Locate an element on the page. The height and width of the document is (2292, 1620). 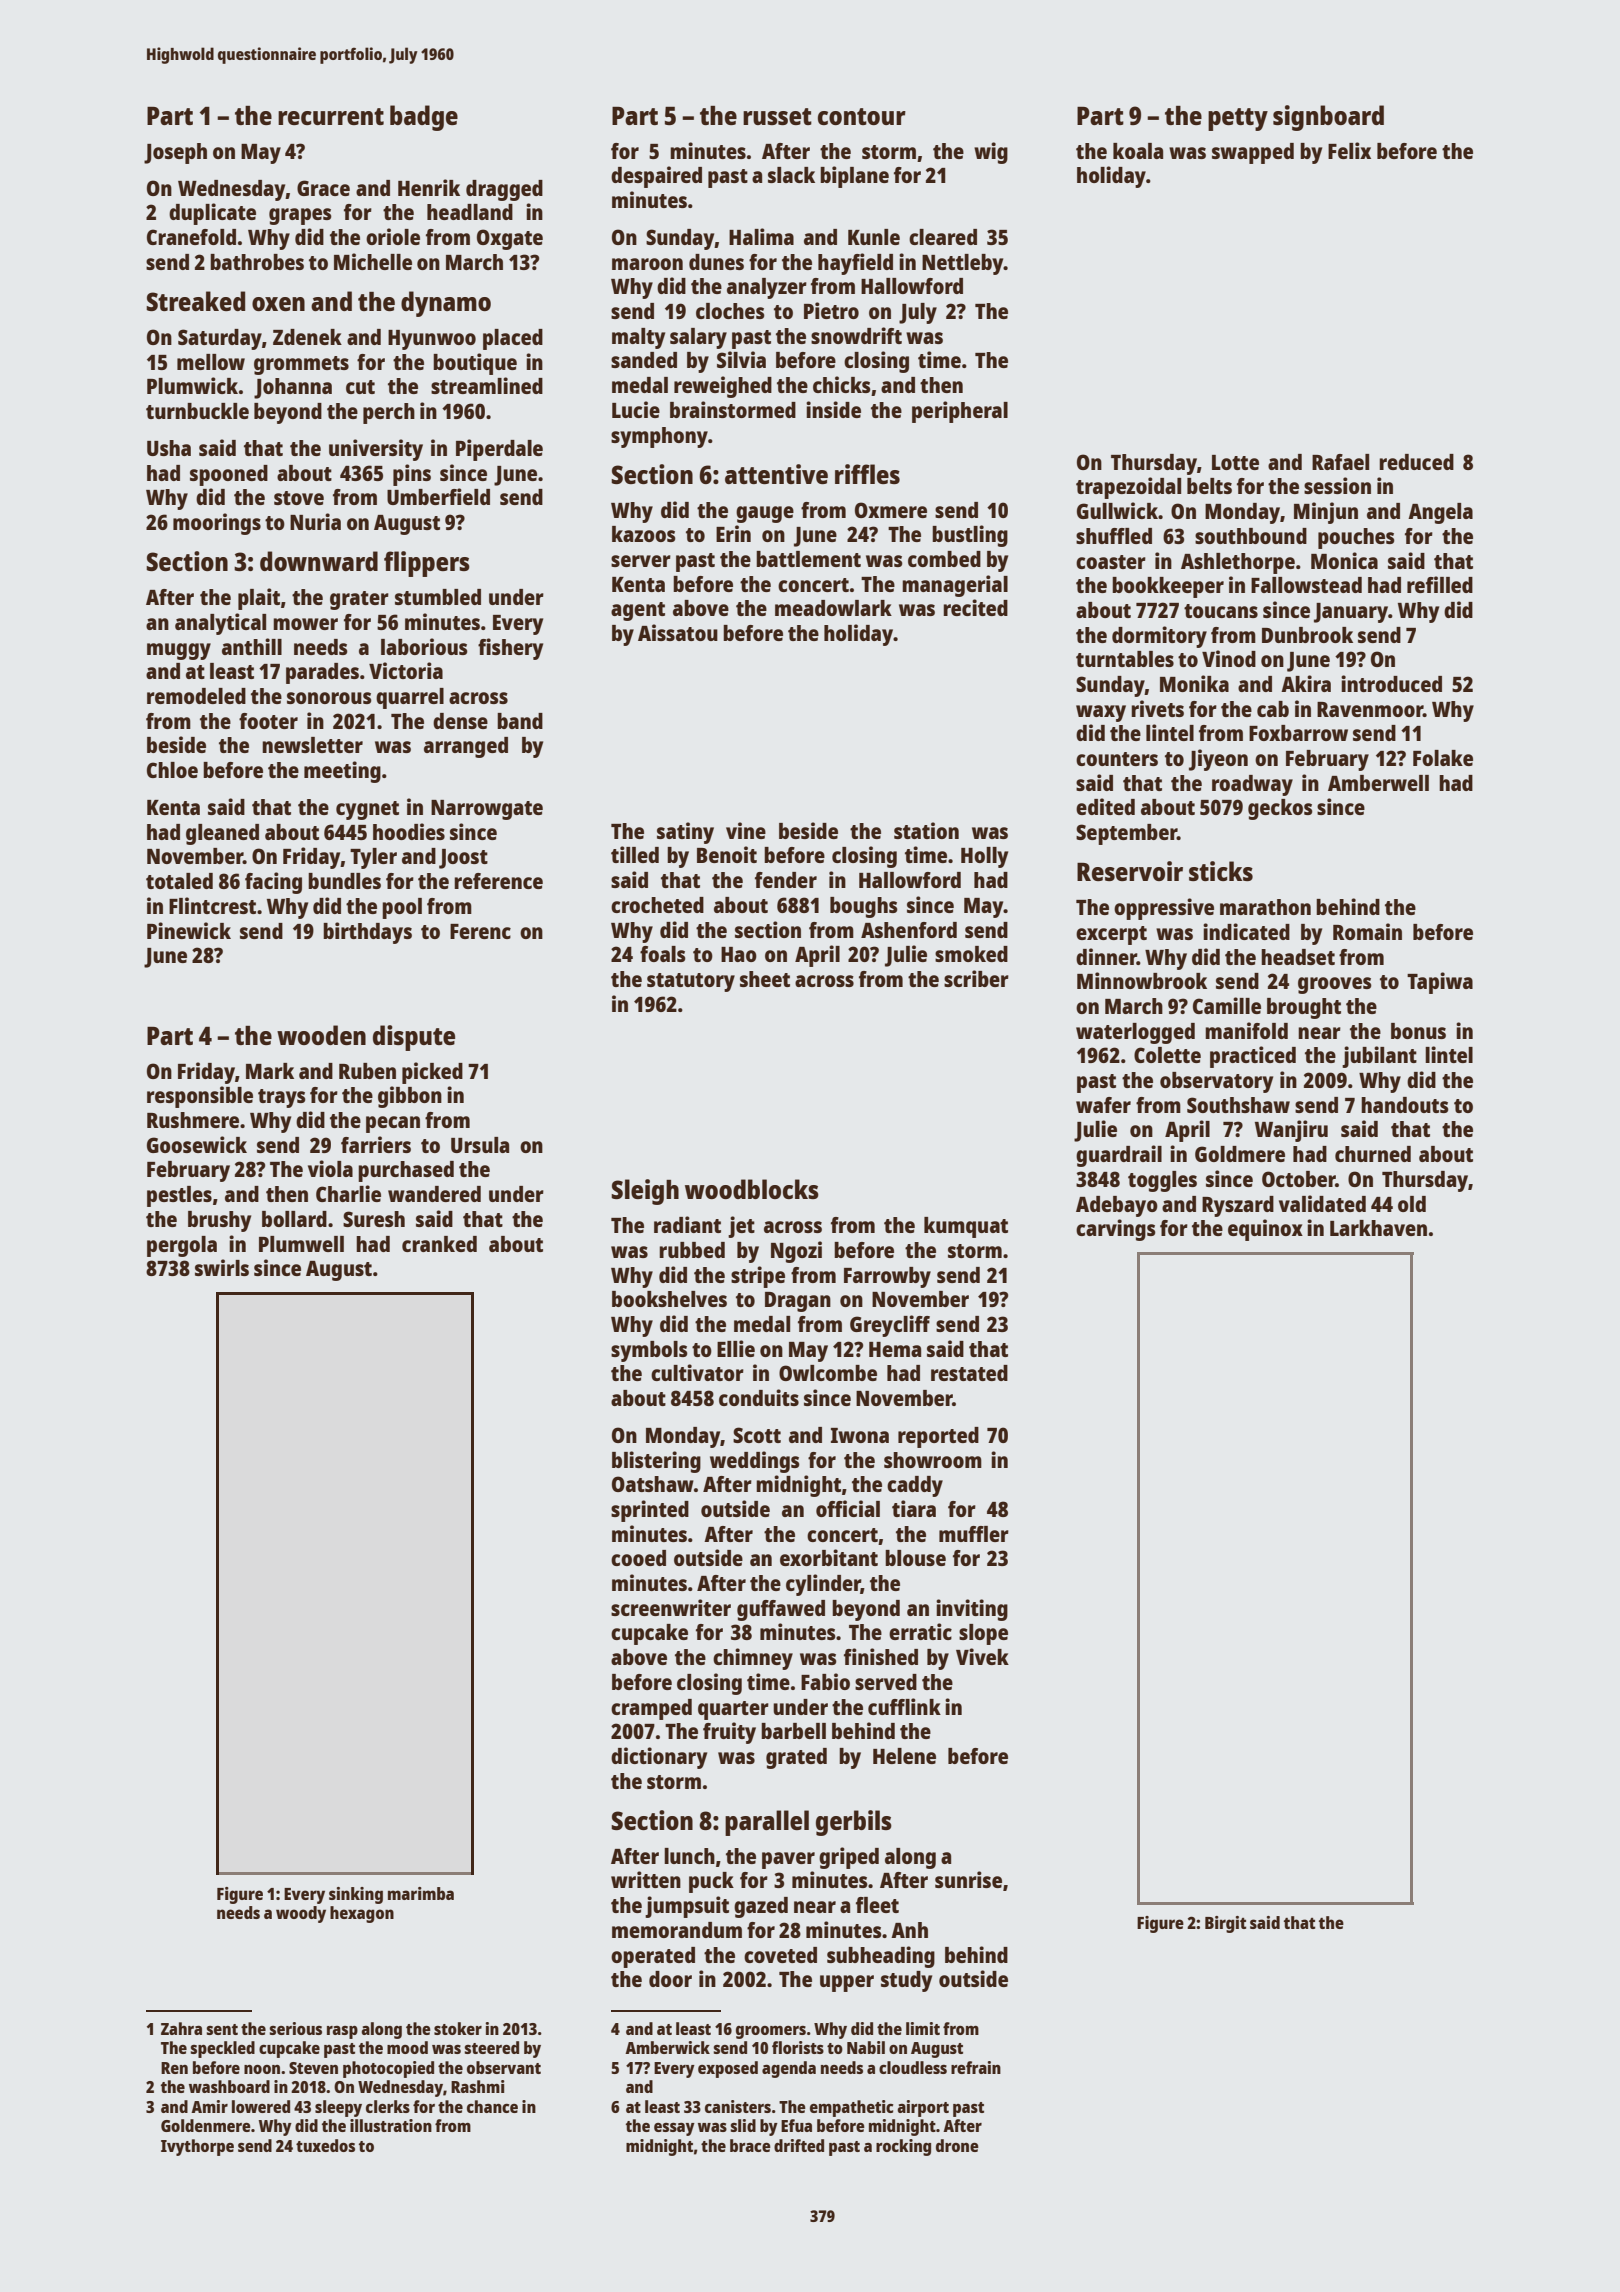
cultivator is located at coordinates (697, 1372).
